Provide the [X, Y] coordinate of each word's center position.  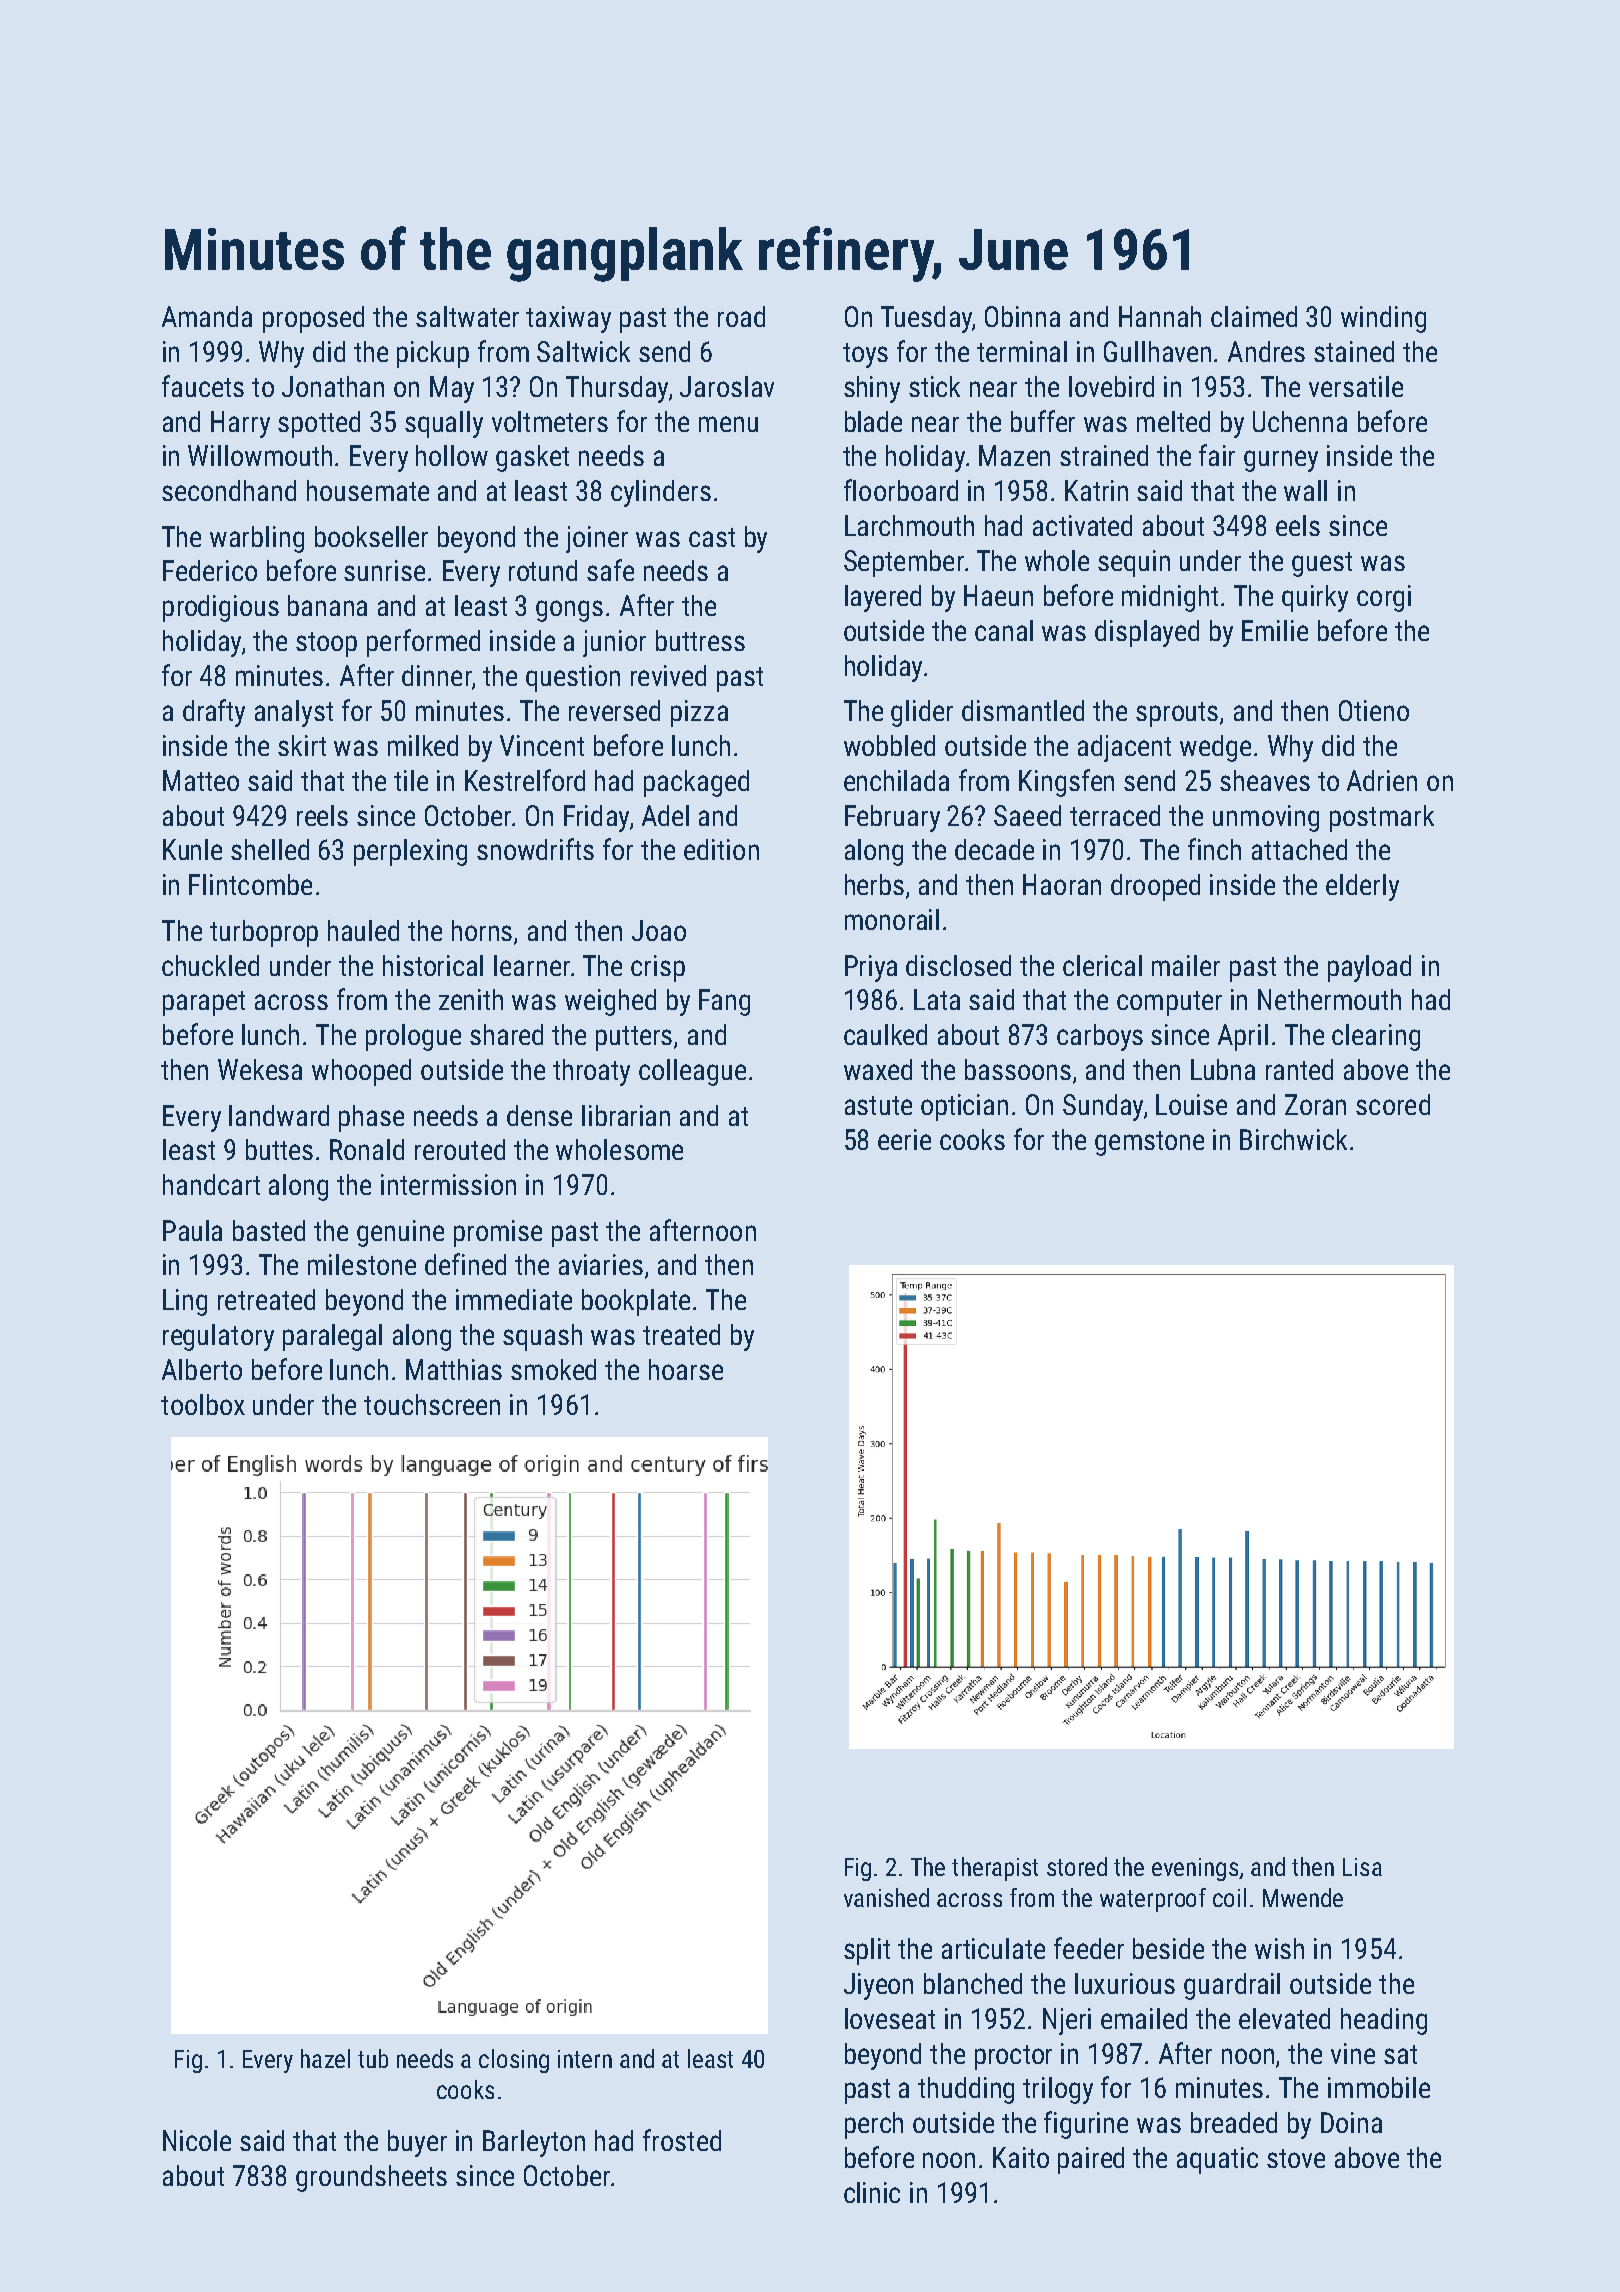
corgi [1384, 598]
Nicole [197, 2140]
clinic [872, 2192]
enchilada [896, 780]
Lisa [1362, 1867]
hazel [325, 2058]
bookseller [371, 536]
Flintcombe [250, 884]
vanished [886, 1897]
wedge [1215, 748]
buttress [700, 640]
